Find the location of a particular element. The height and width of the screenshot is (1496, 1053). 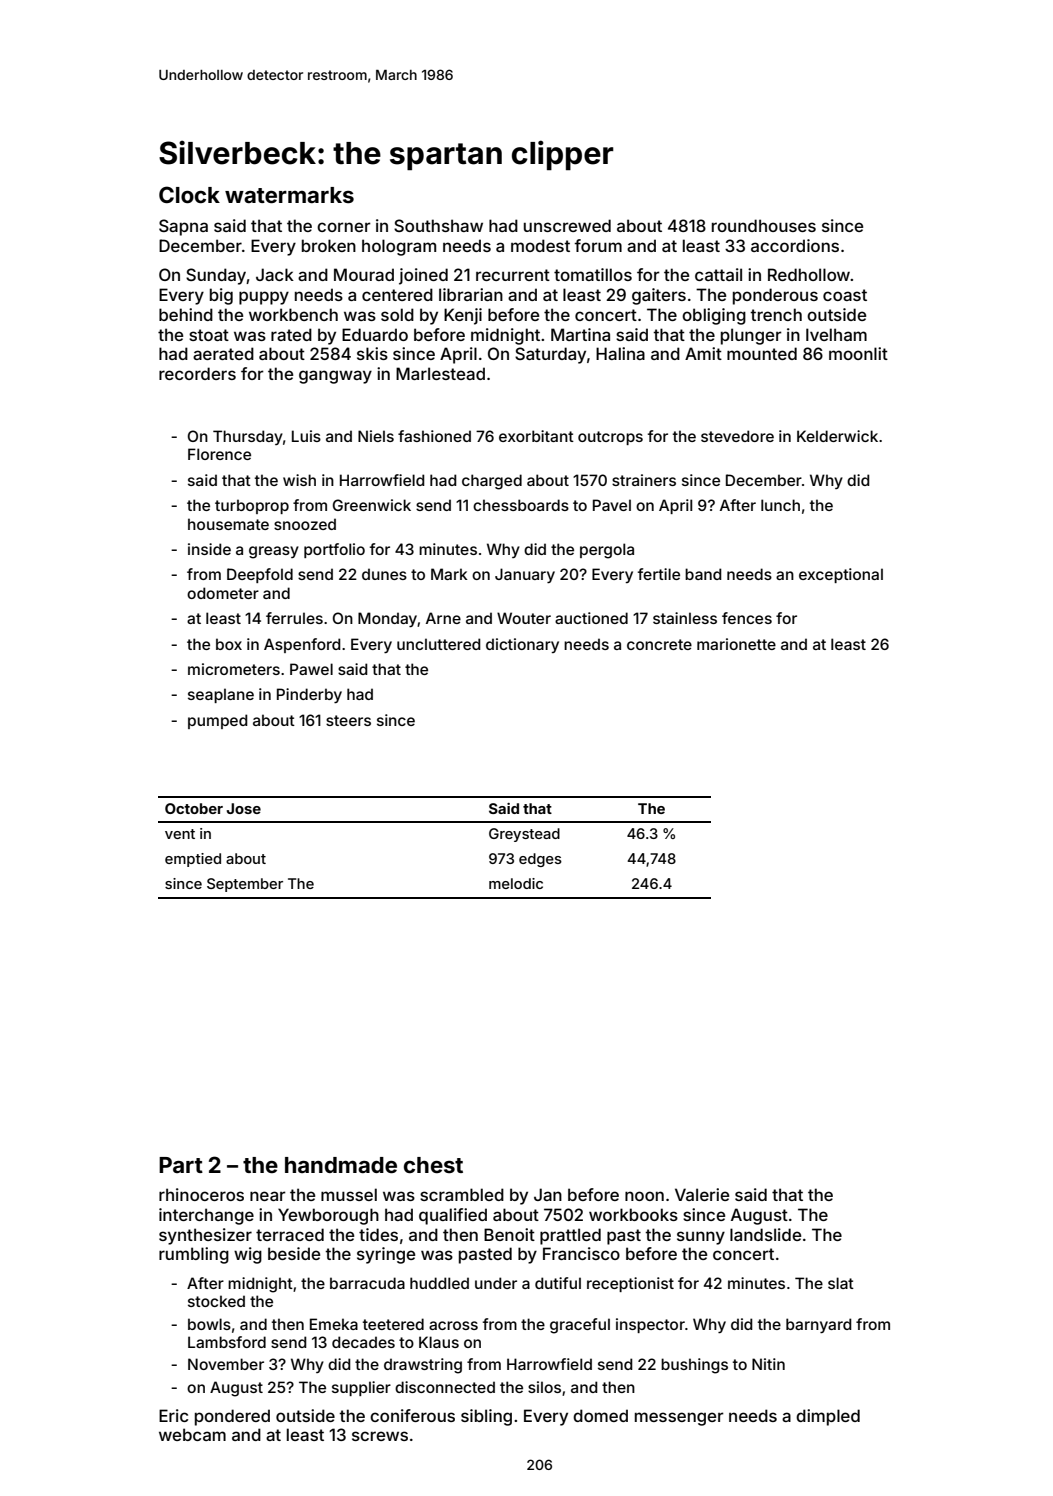

Arne is located at coordinates (443, 618).
